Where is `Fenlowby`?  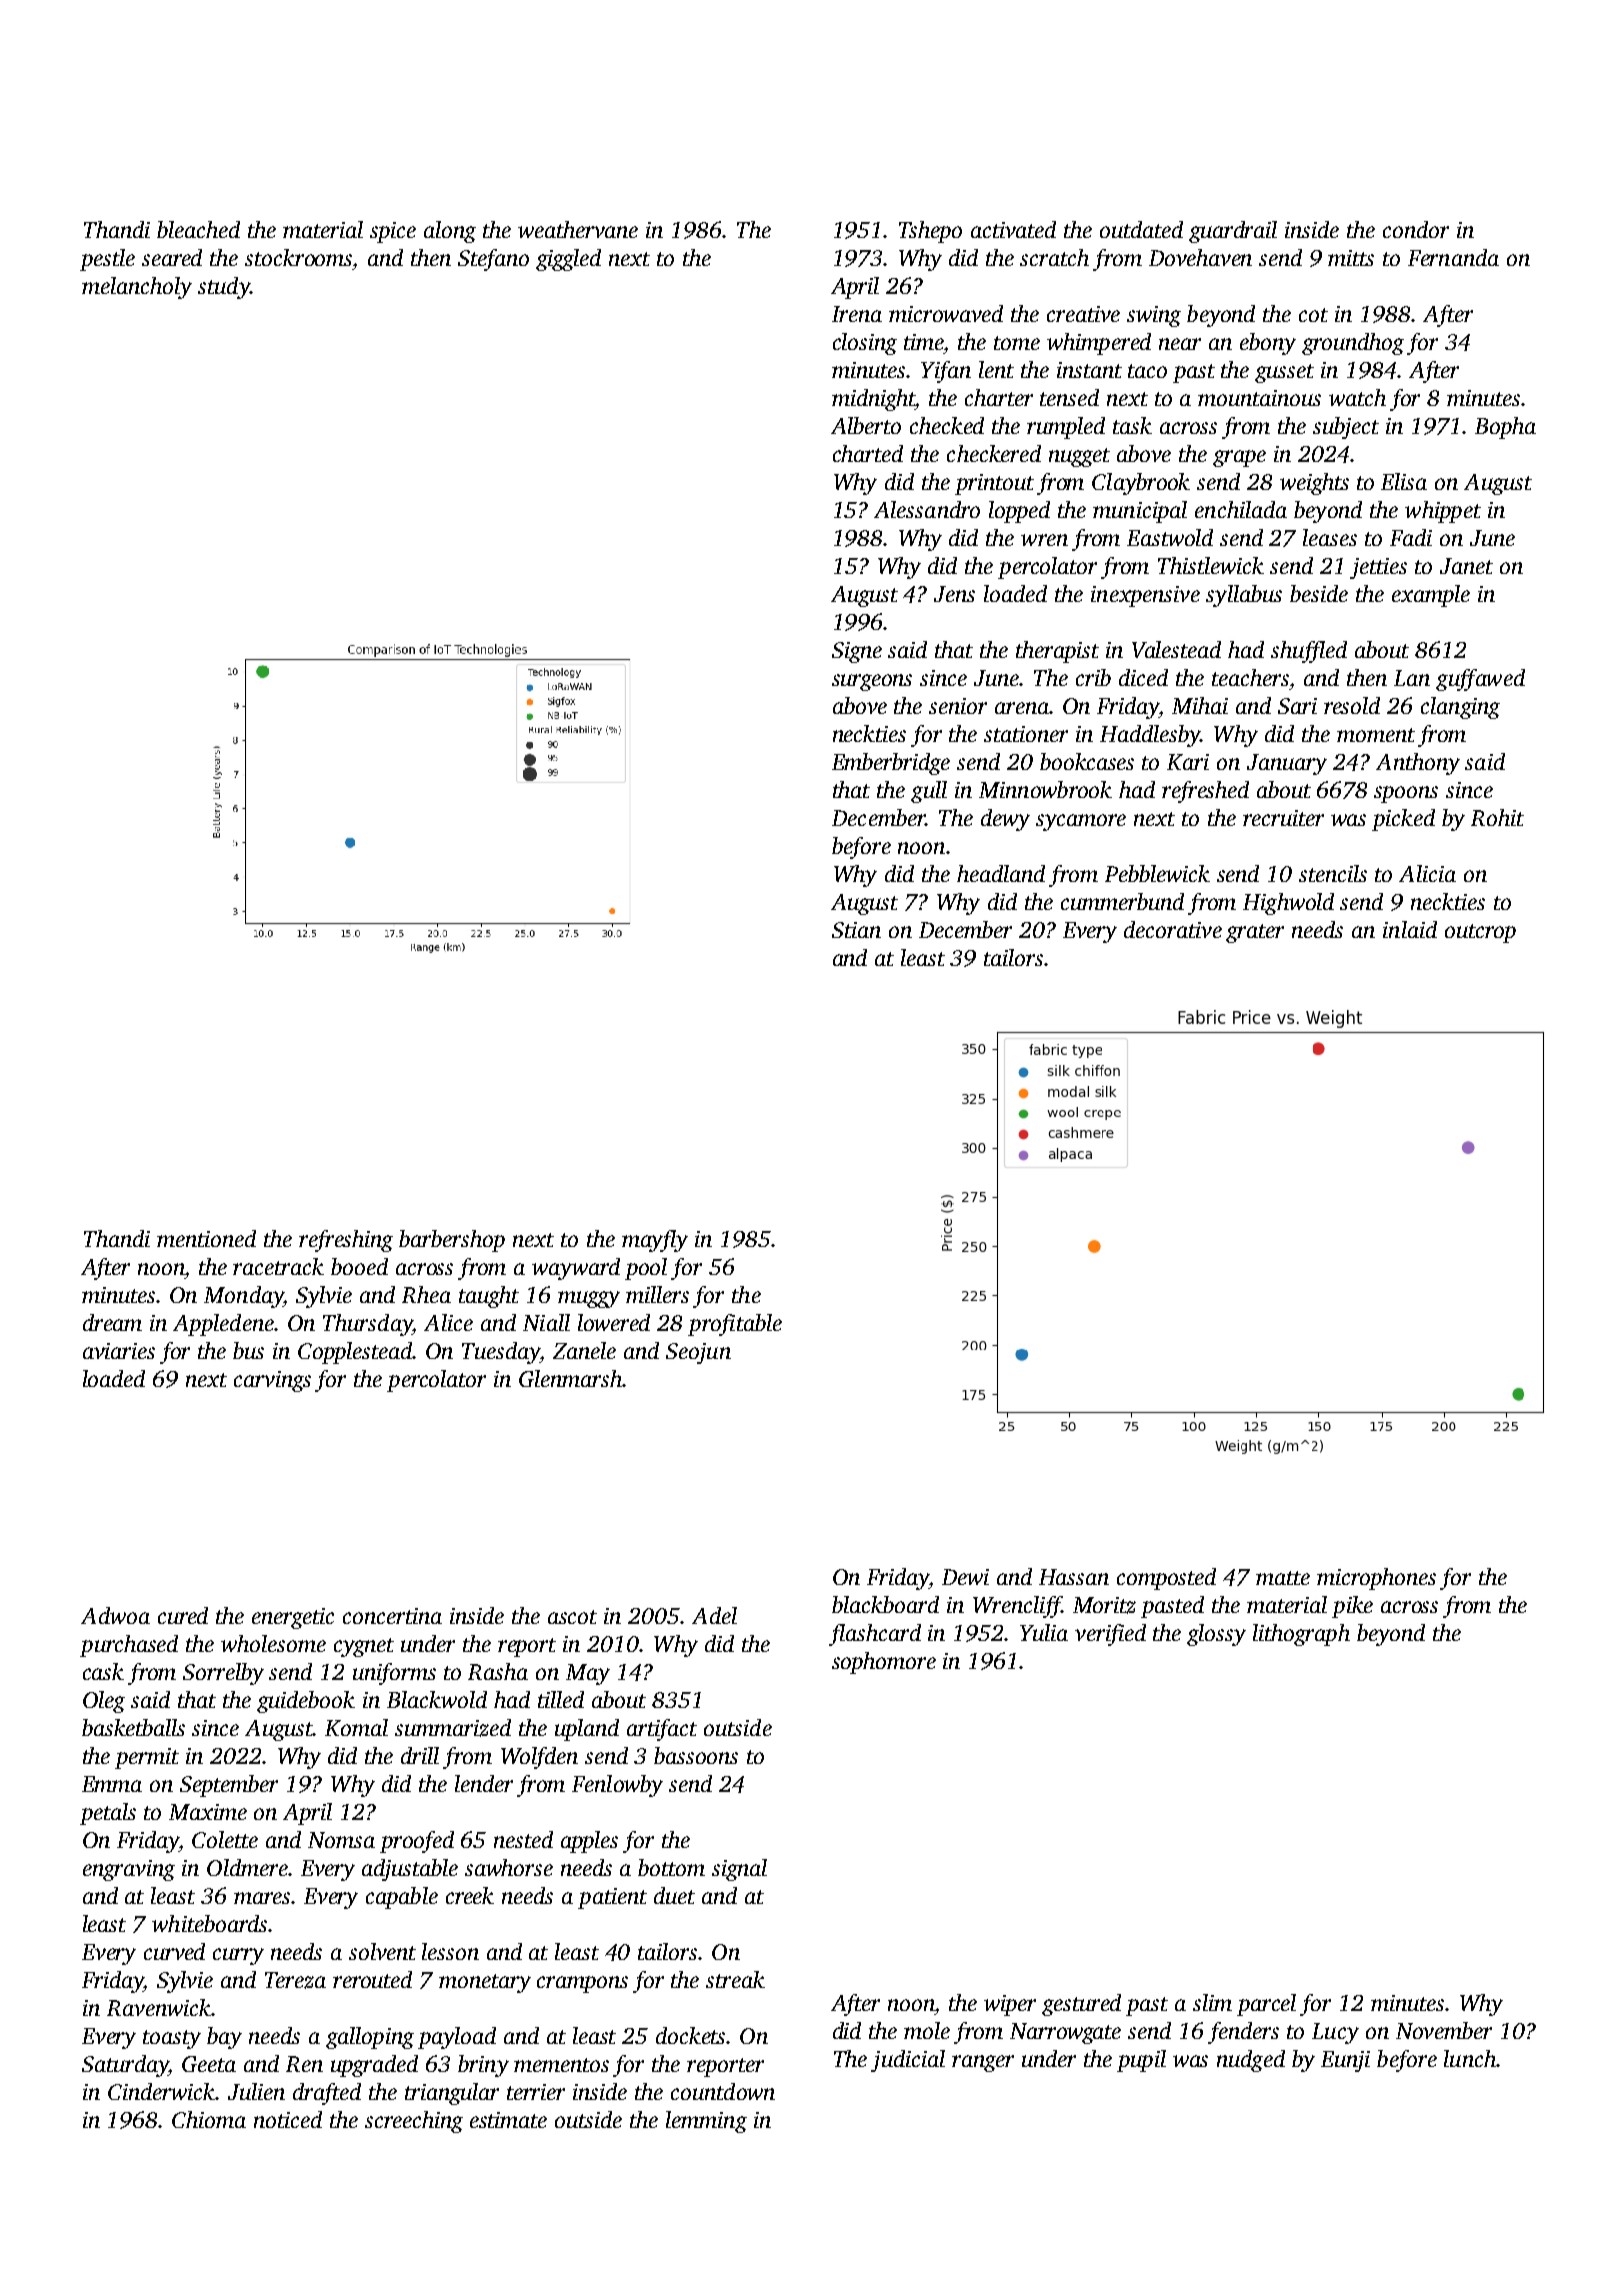
Fenlowby is located at coordinates (617, 1786).
